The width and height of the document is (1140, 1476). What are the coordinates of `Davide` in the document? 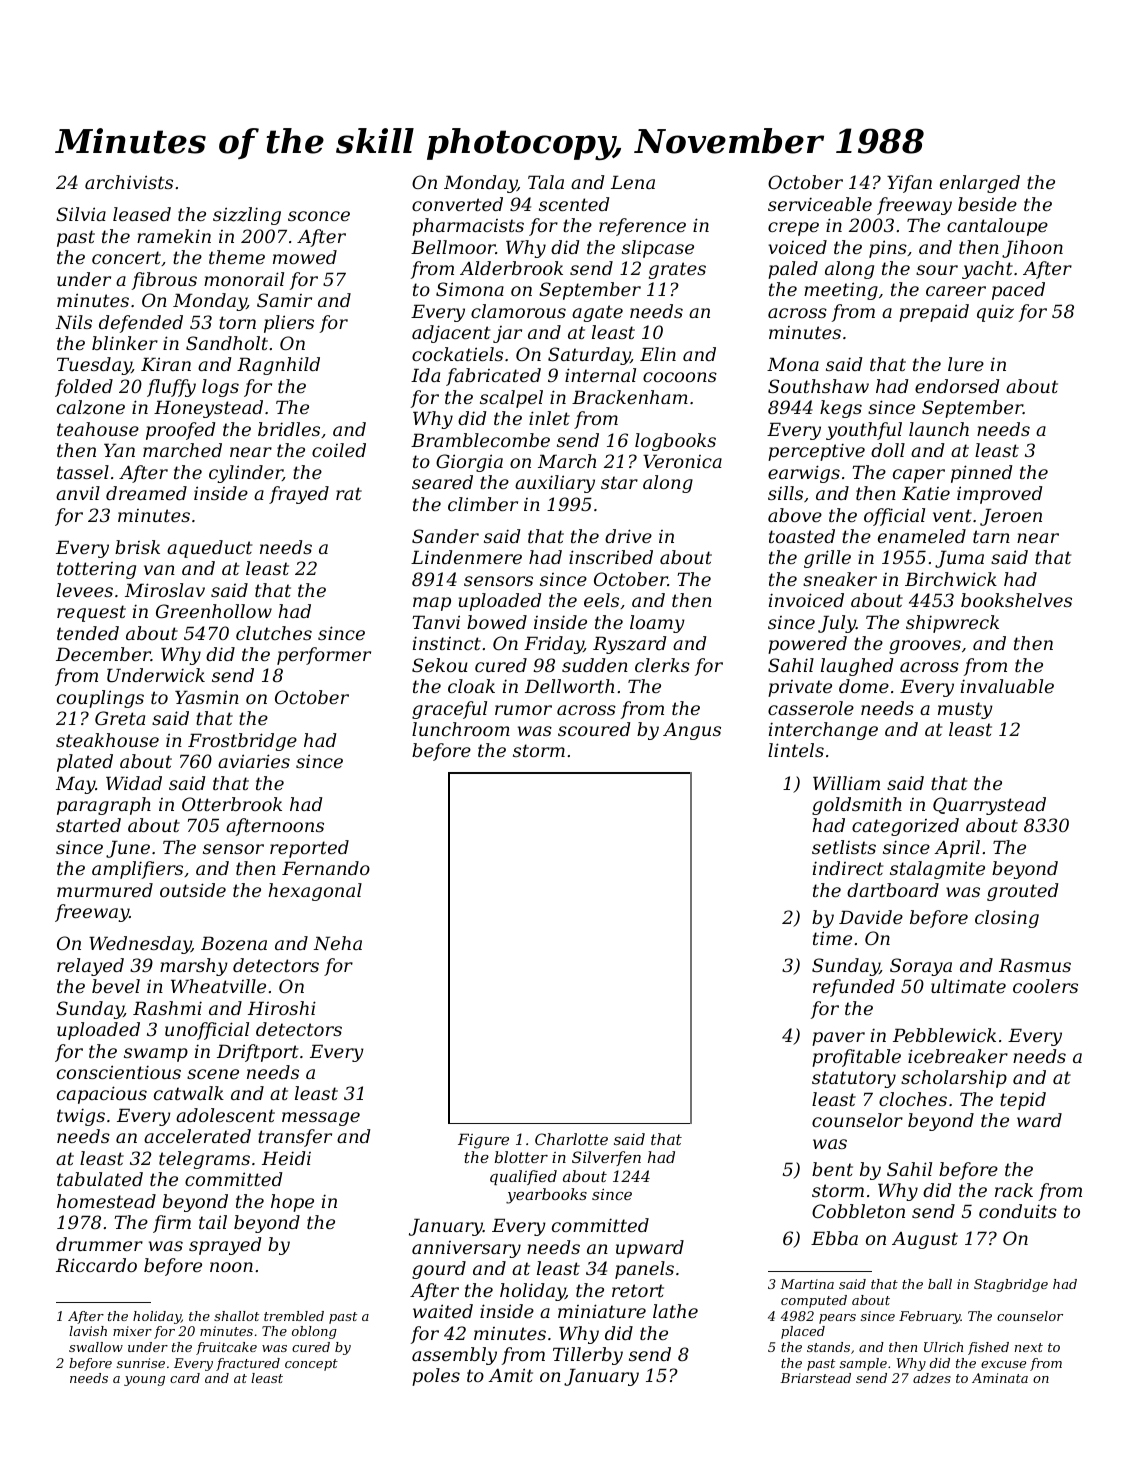 It's located at (871, 917).
